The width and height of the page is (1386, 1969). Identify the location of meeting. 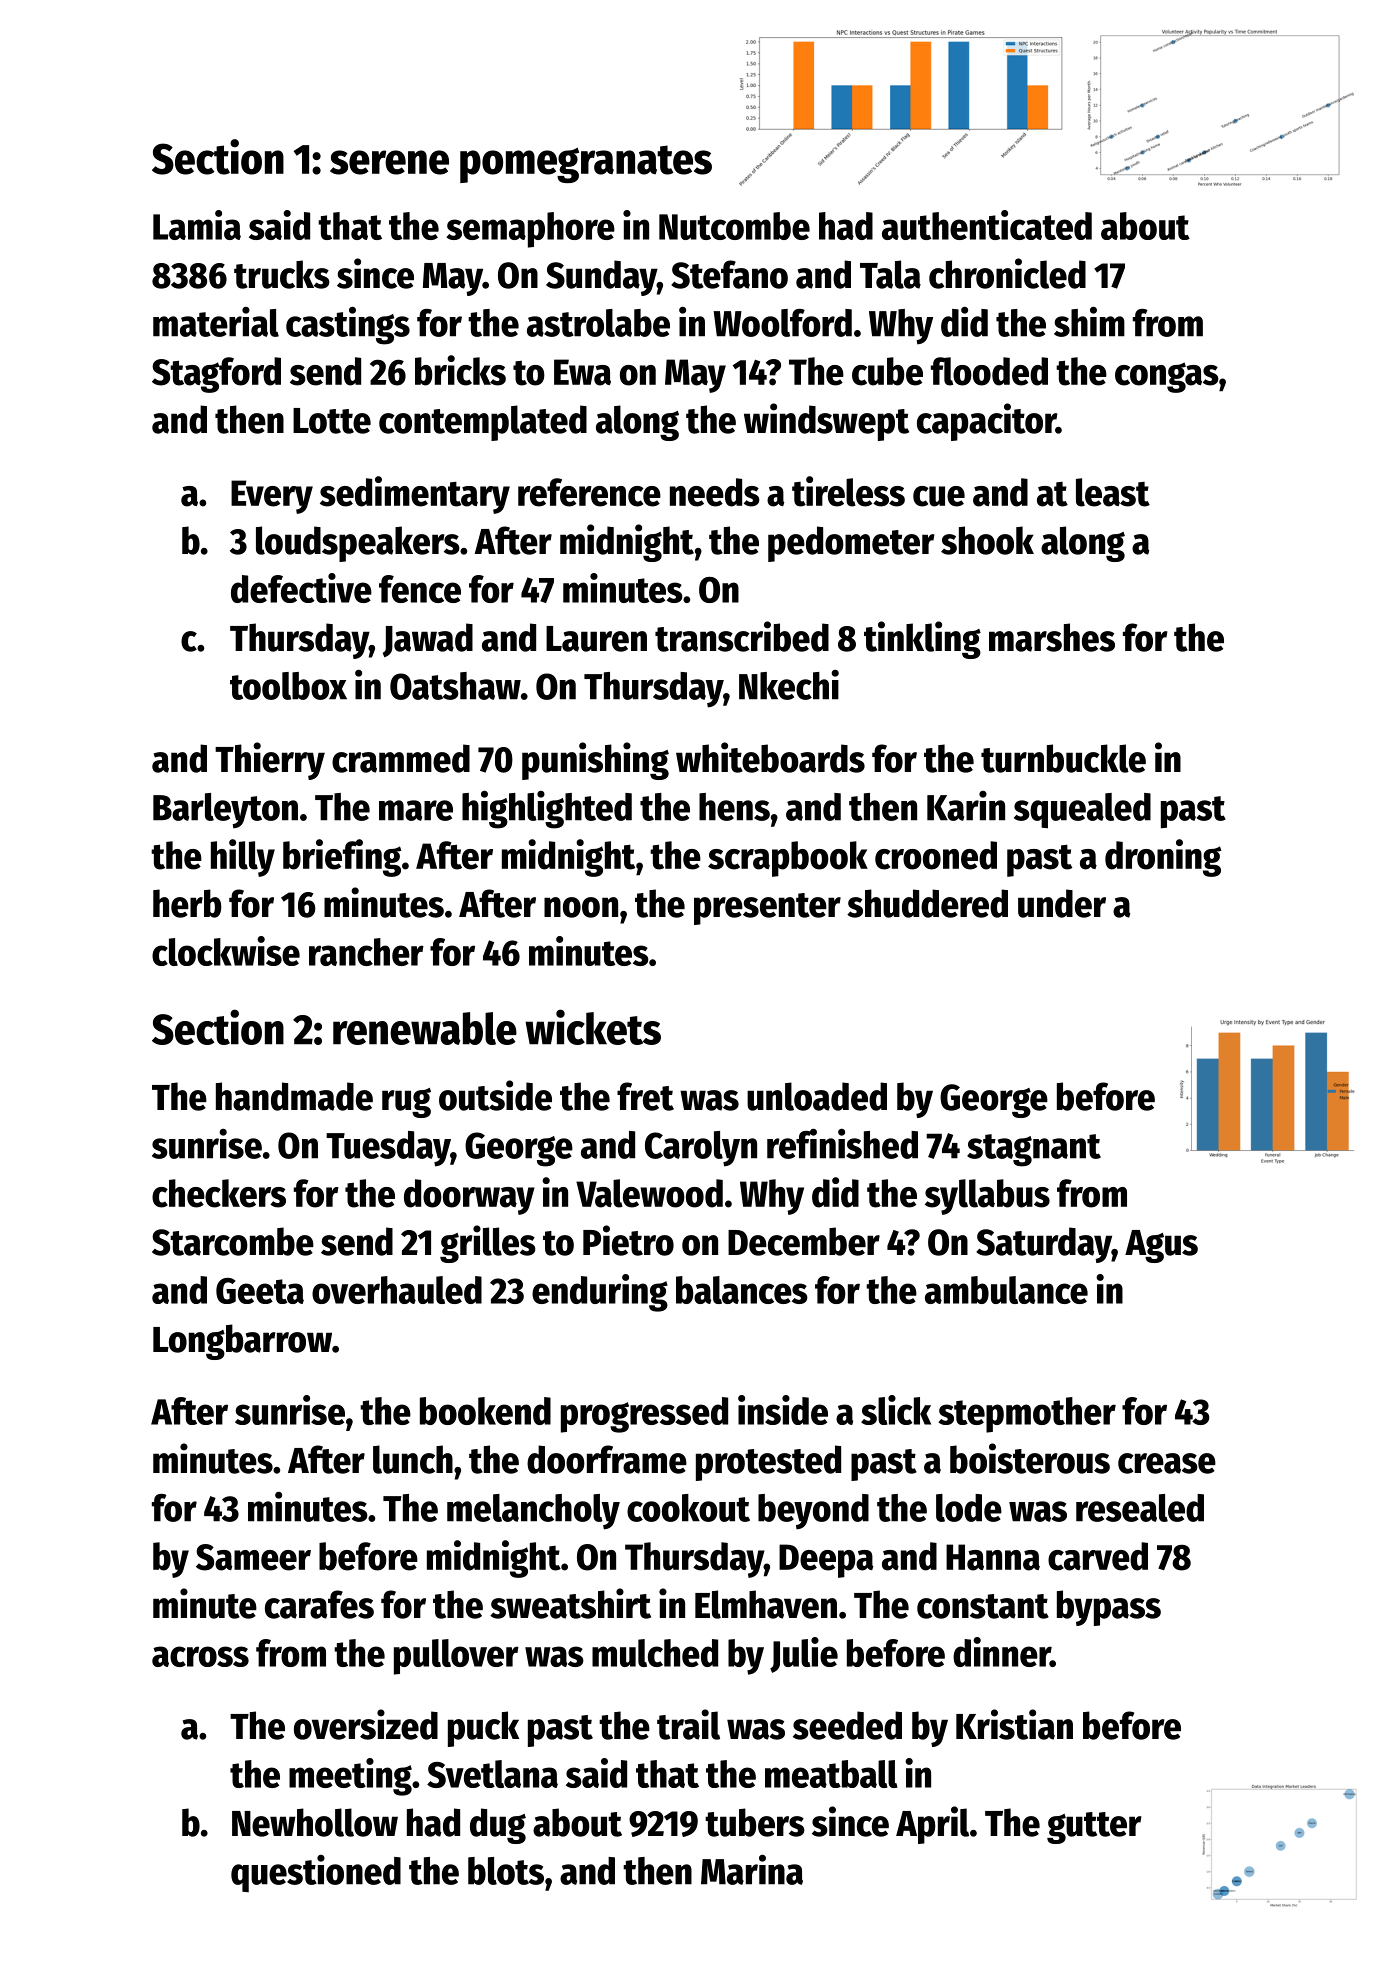
(350, 1777).
